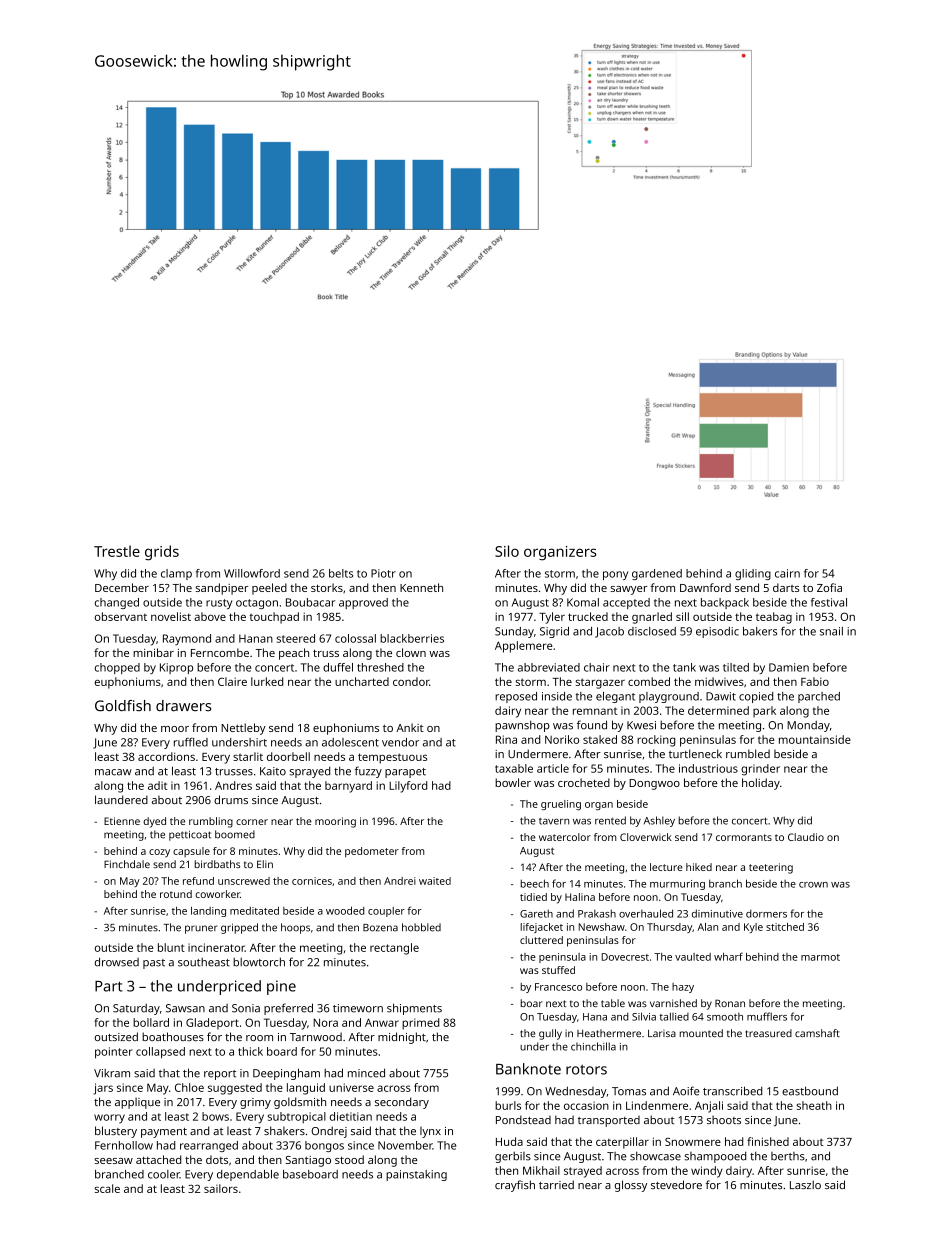  I want to click on seesaw, so click(113, 1161).
